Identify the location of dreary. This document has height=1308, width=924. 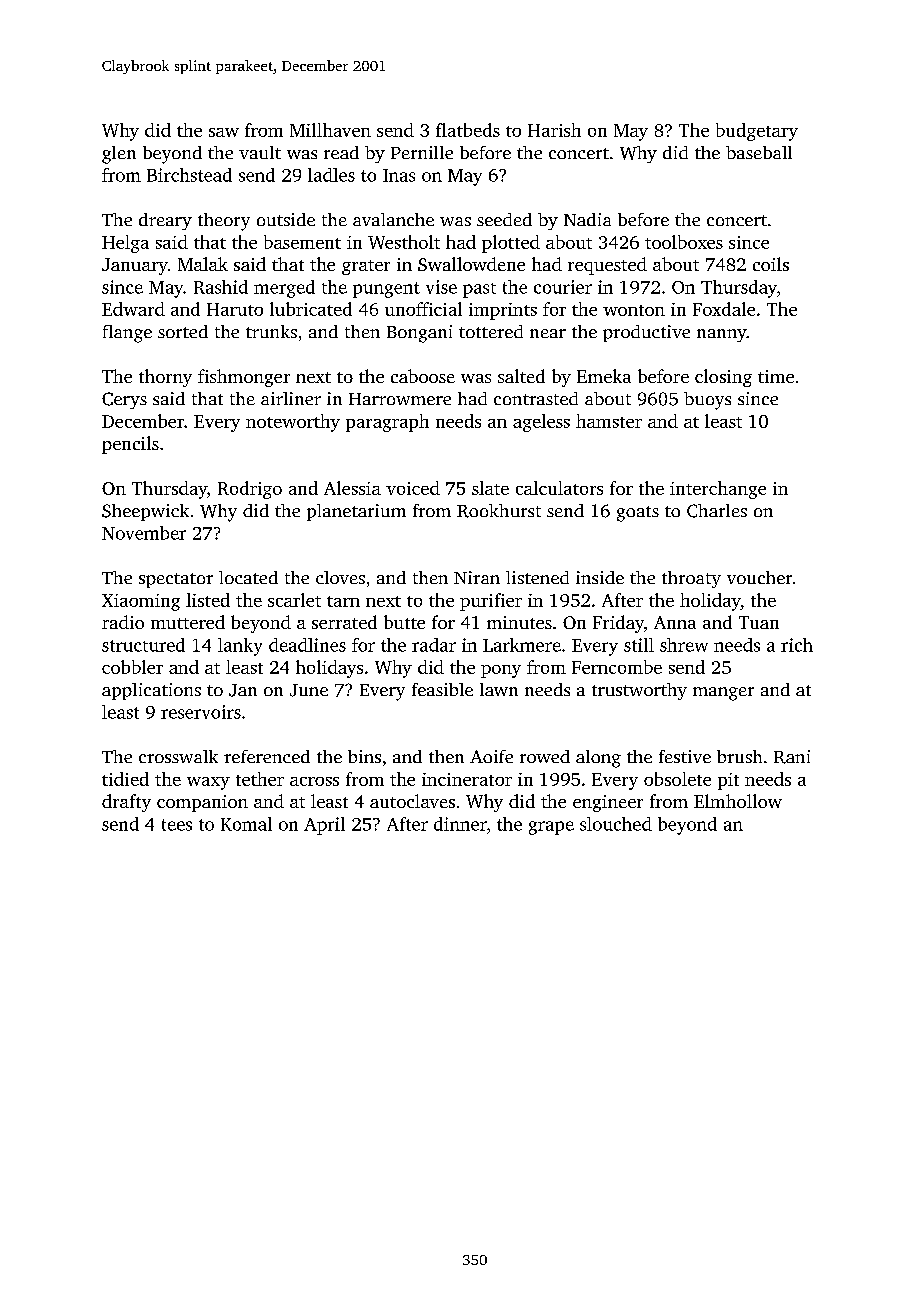
(165, 221).
